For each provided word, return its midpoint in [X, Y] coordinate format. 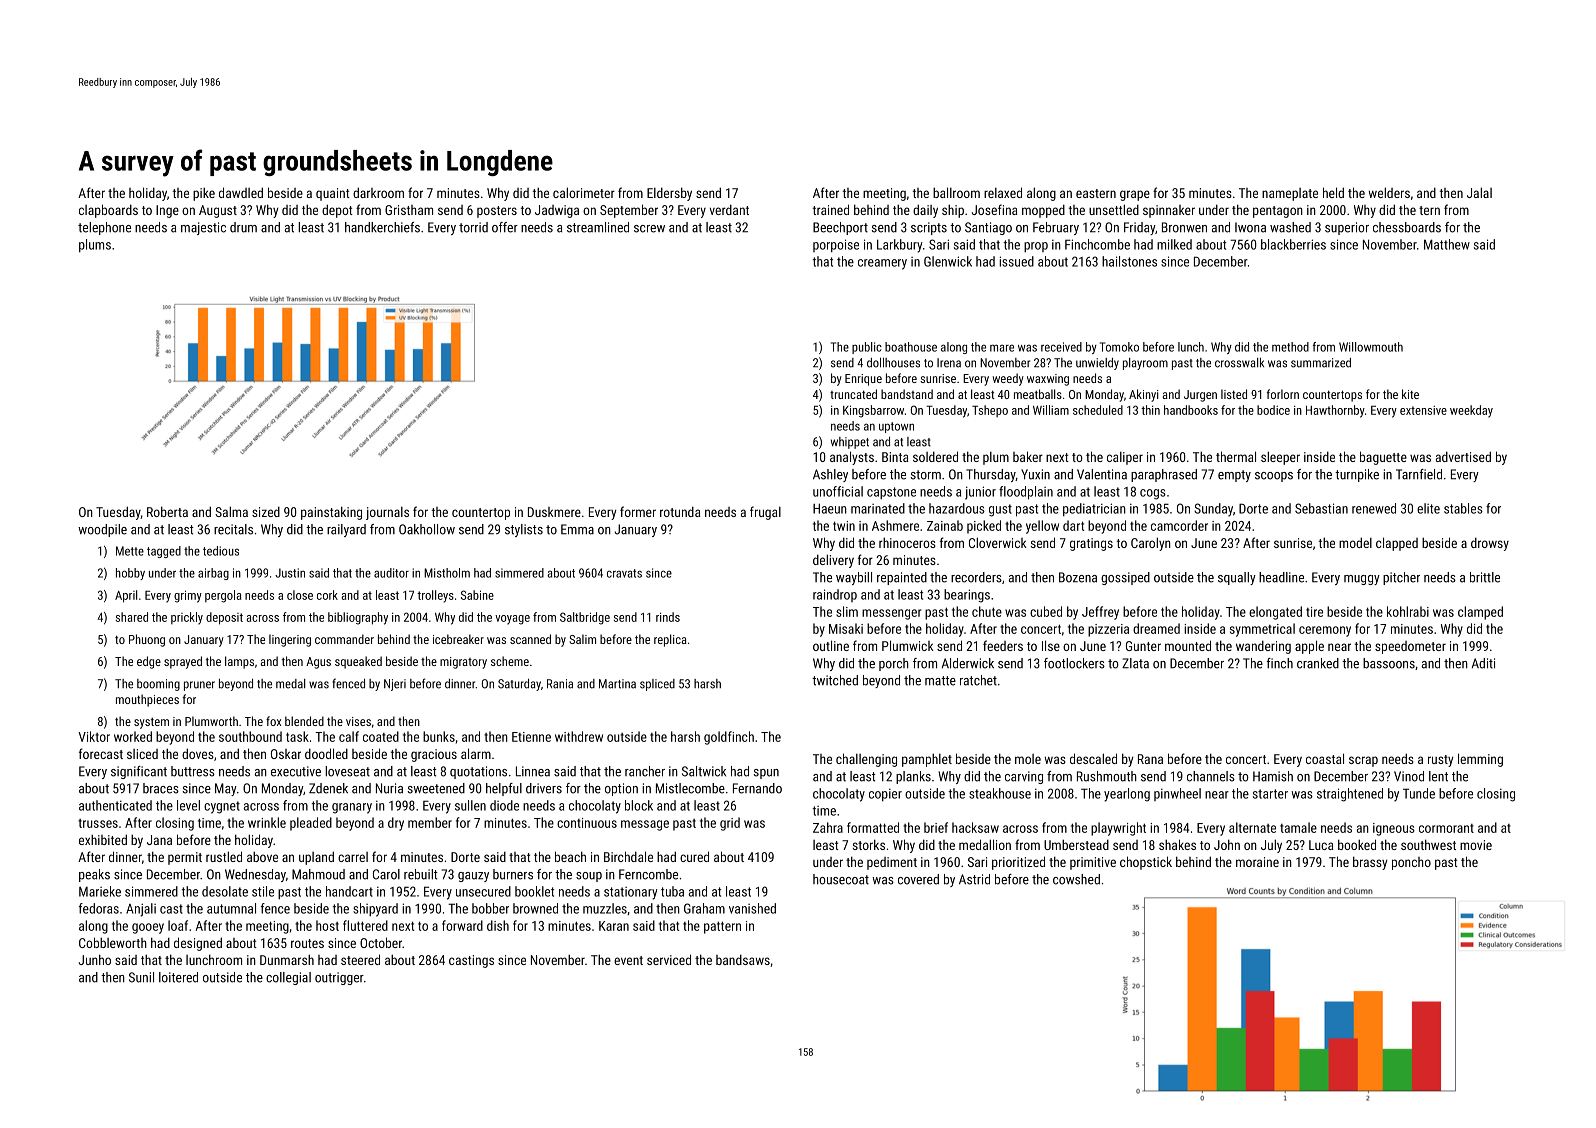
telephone [104, 228]
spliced [657, 685]
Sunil [141, 977]
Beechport [840, 228]
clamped [1480, 613]
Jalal [1479, 192]
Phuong [147, 640]
